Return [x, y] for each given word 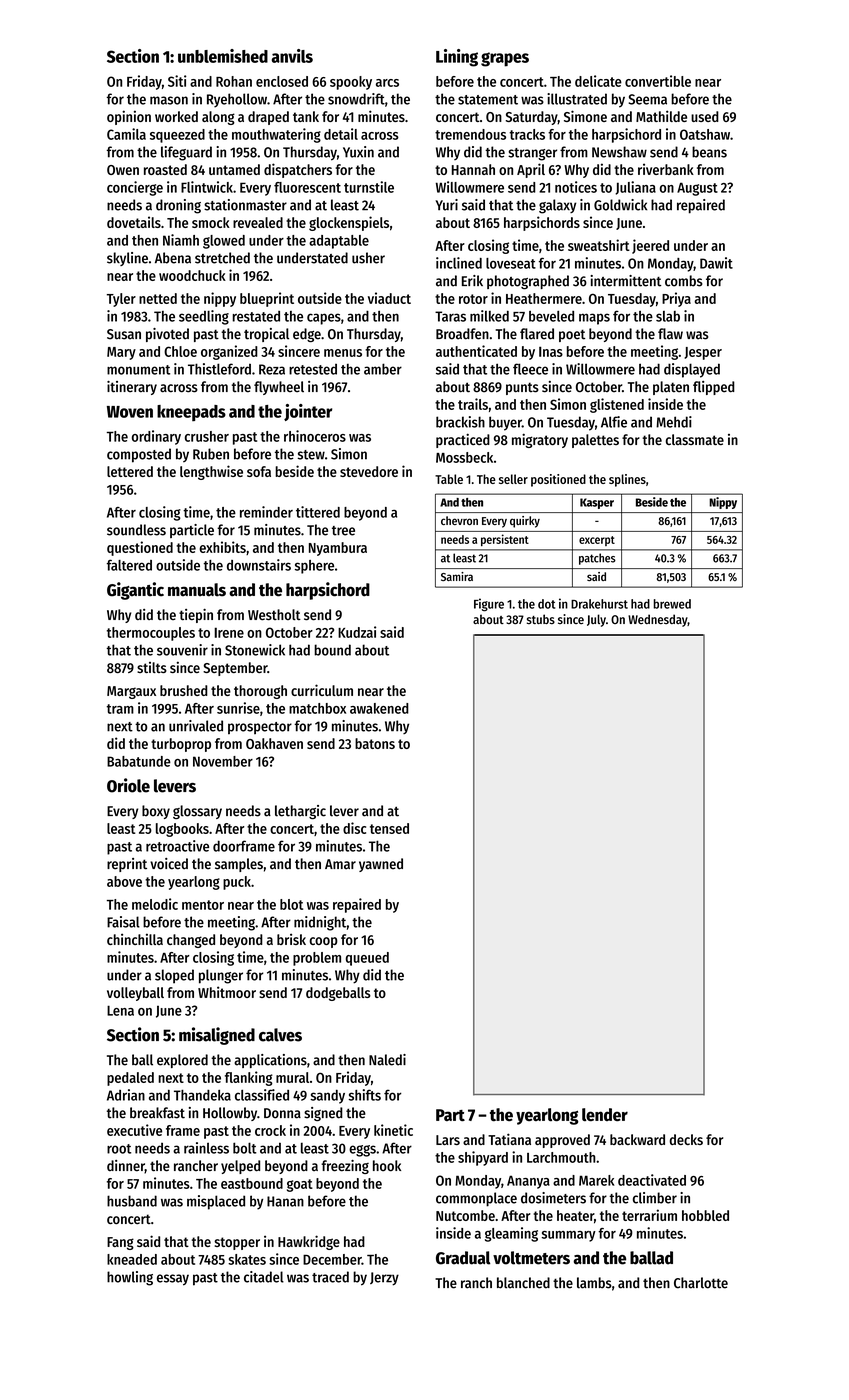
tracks [527, 134]
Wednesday [658, 620]
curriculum [322, 690]
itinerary [132, 388]
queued [367, 959]
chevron [459, 520]
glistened [617, 405]
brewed [672, 604]
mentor [203, 905]
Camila [126, 134]
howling [130, 1278]
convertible [658, 81]
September [235, 669]
